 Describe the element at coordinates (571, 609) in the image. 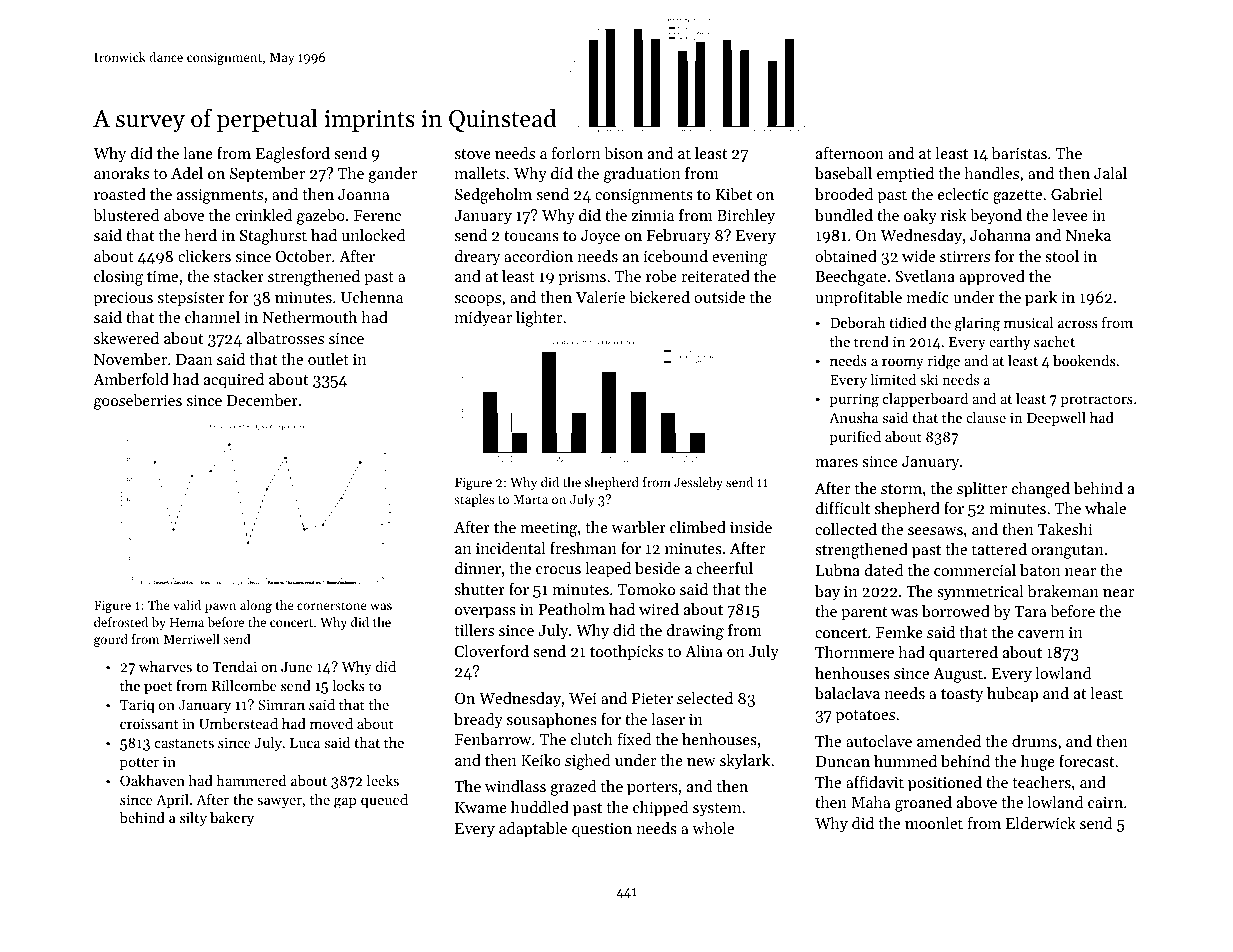

I see `Peatholm` at that location.
